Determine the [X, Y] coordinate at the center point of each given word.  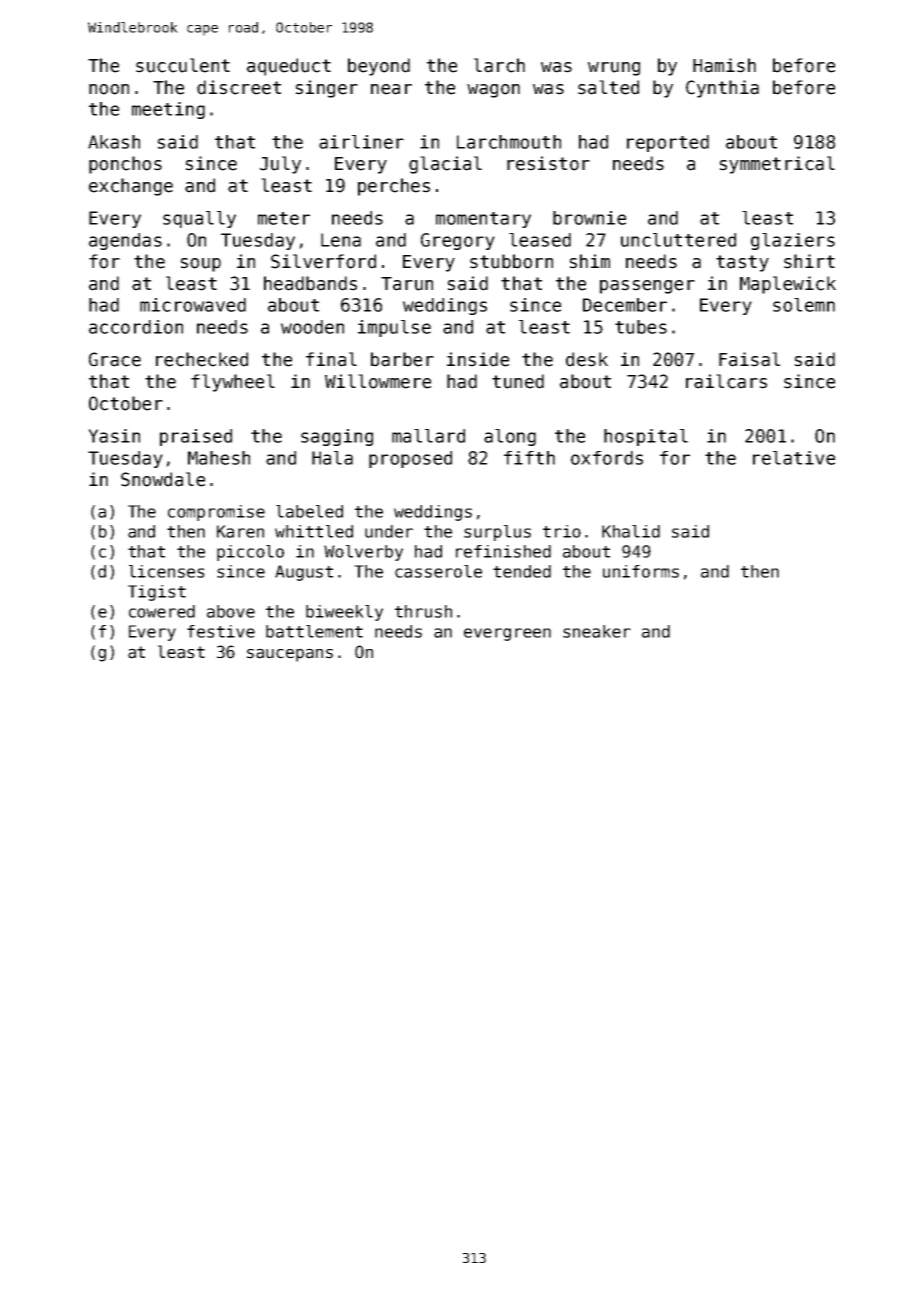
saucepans [290, 655]
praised [196, 437]
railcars [726, 381]
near [391, 89]
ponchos [125, 165]
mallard [428, 436]
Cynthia [722, 89]
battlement [314, 631]
